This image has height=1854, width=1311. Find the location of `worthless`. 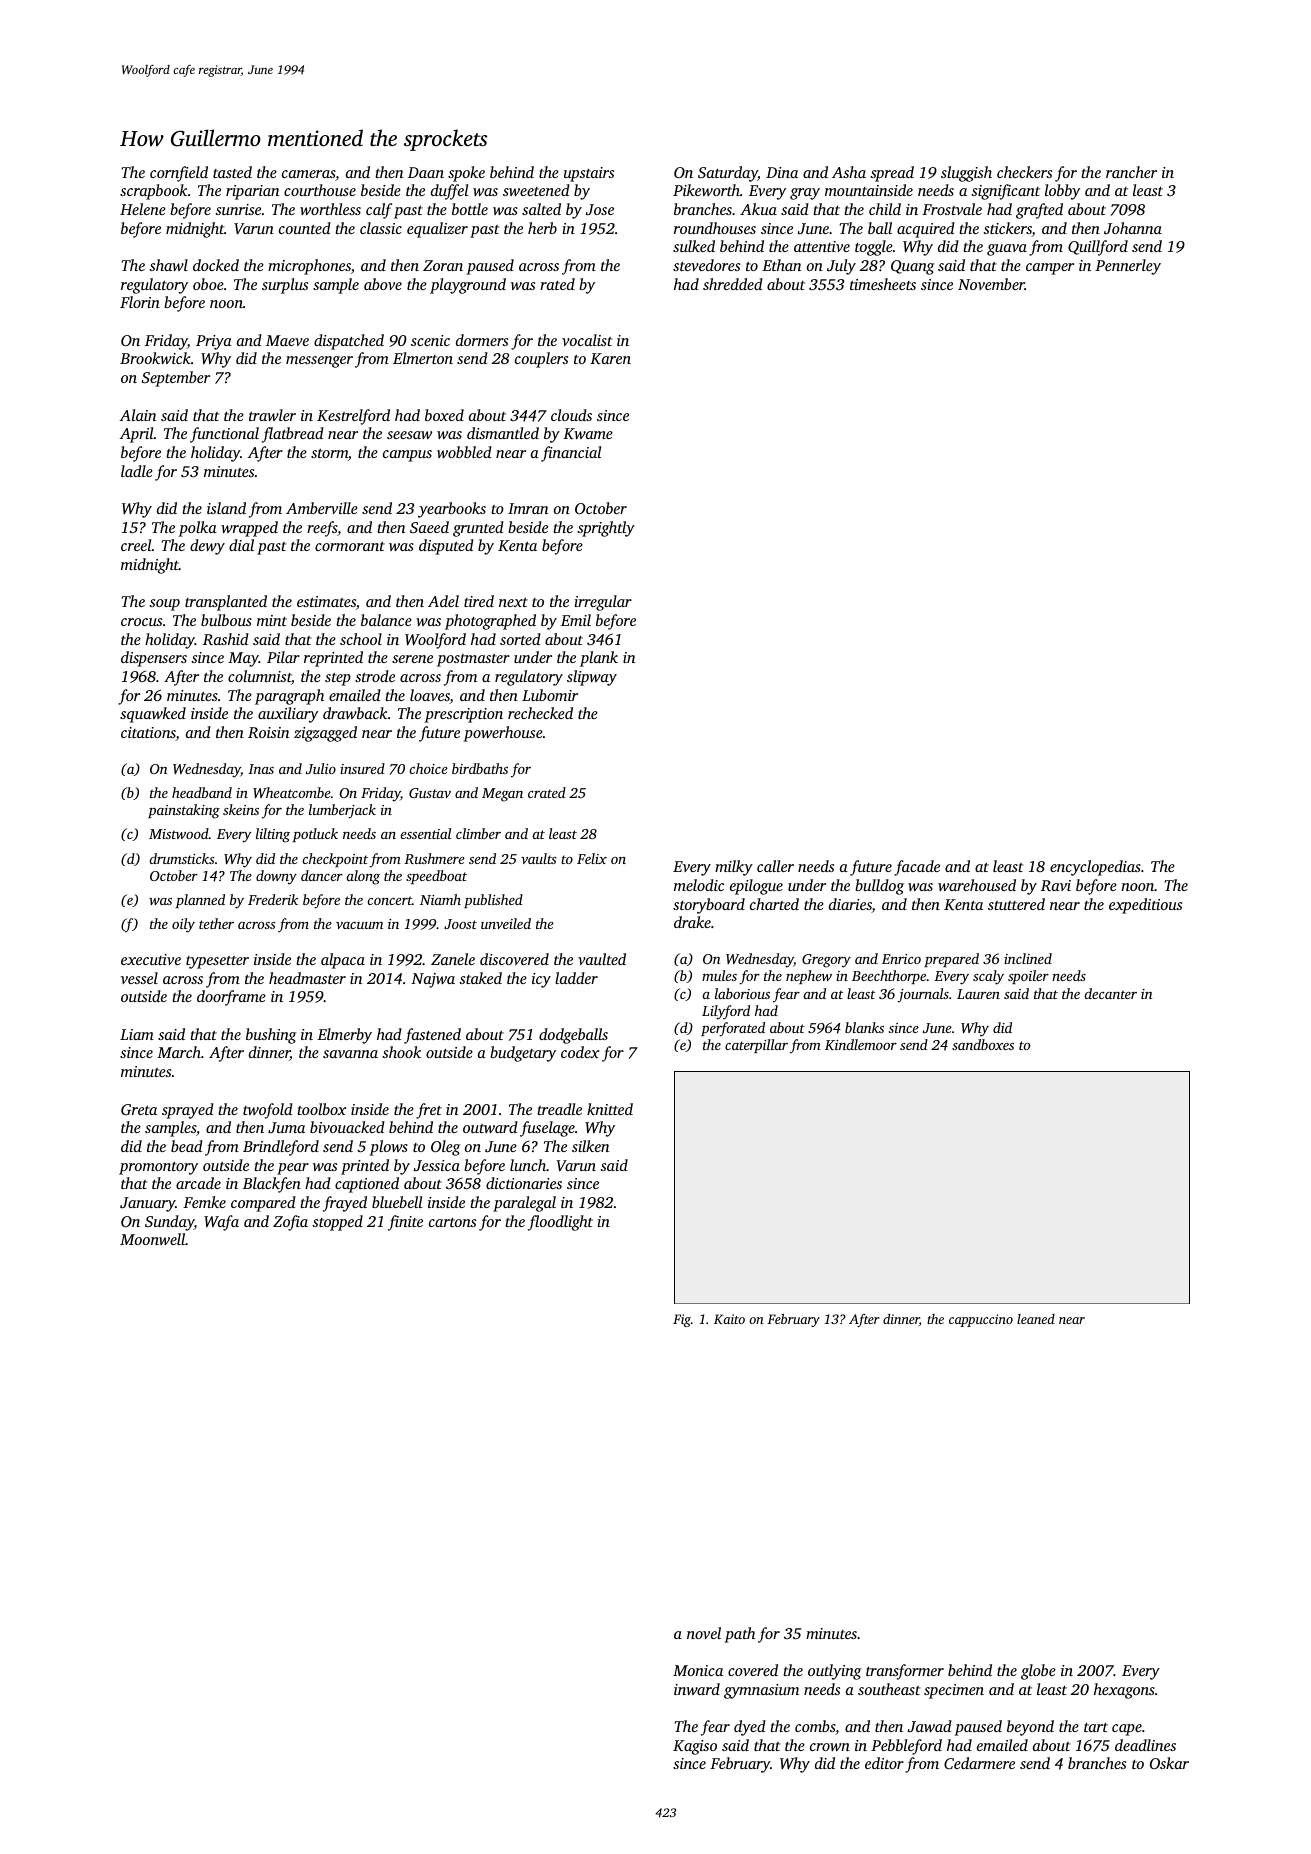

worthless is located at coordinates (330, 209).
